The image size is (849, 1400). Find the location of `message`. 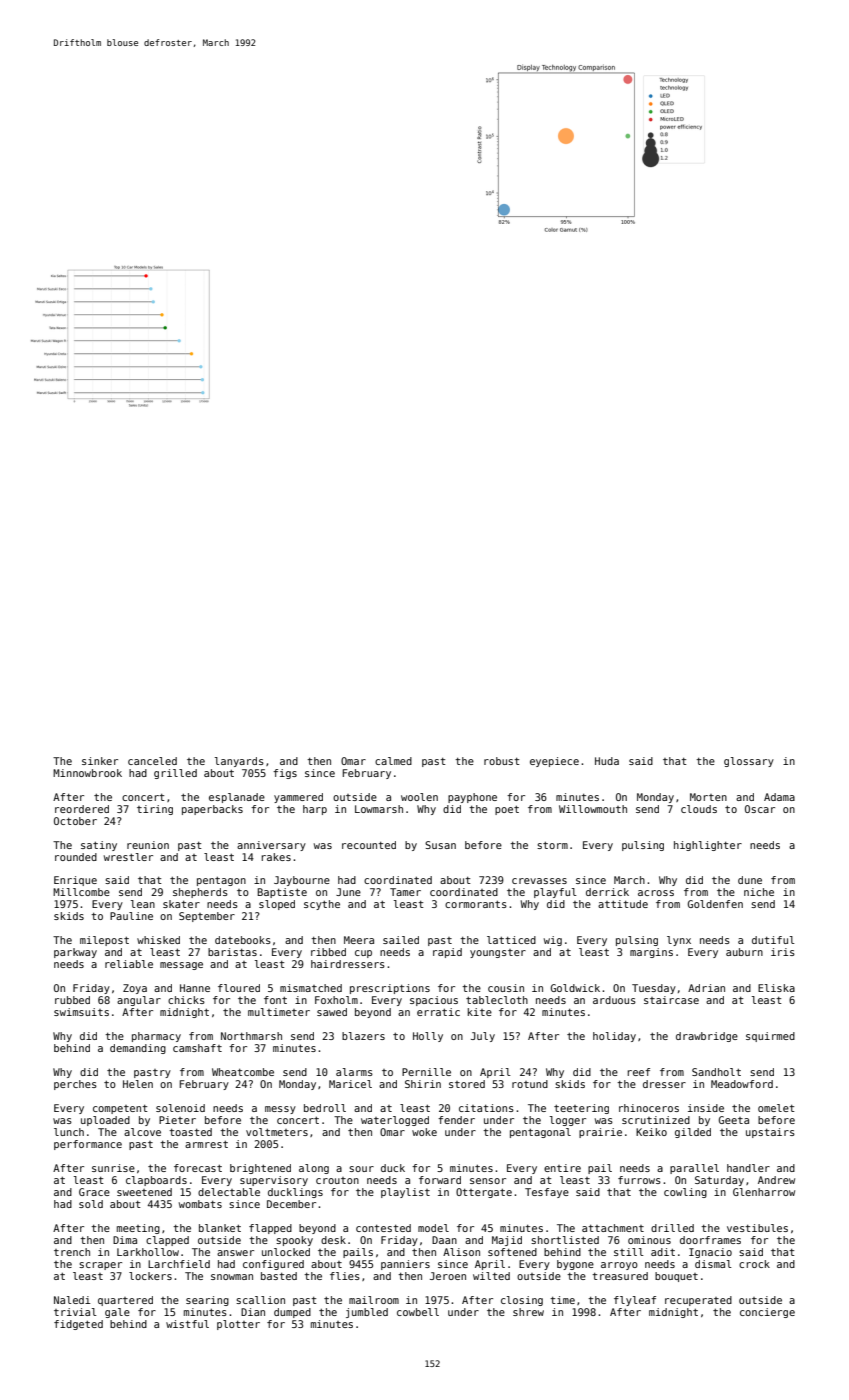

message is located at coordinates (181, 966).
